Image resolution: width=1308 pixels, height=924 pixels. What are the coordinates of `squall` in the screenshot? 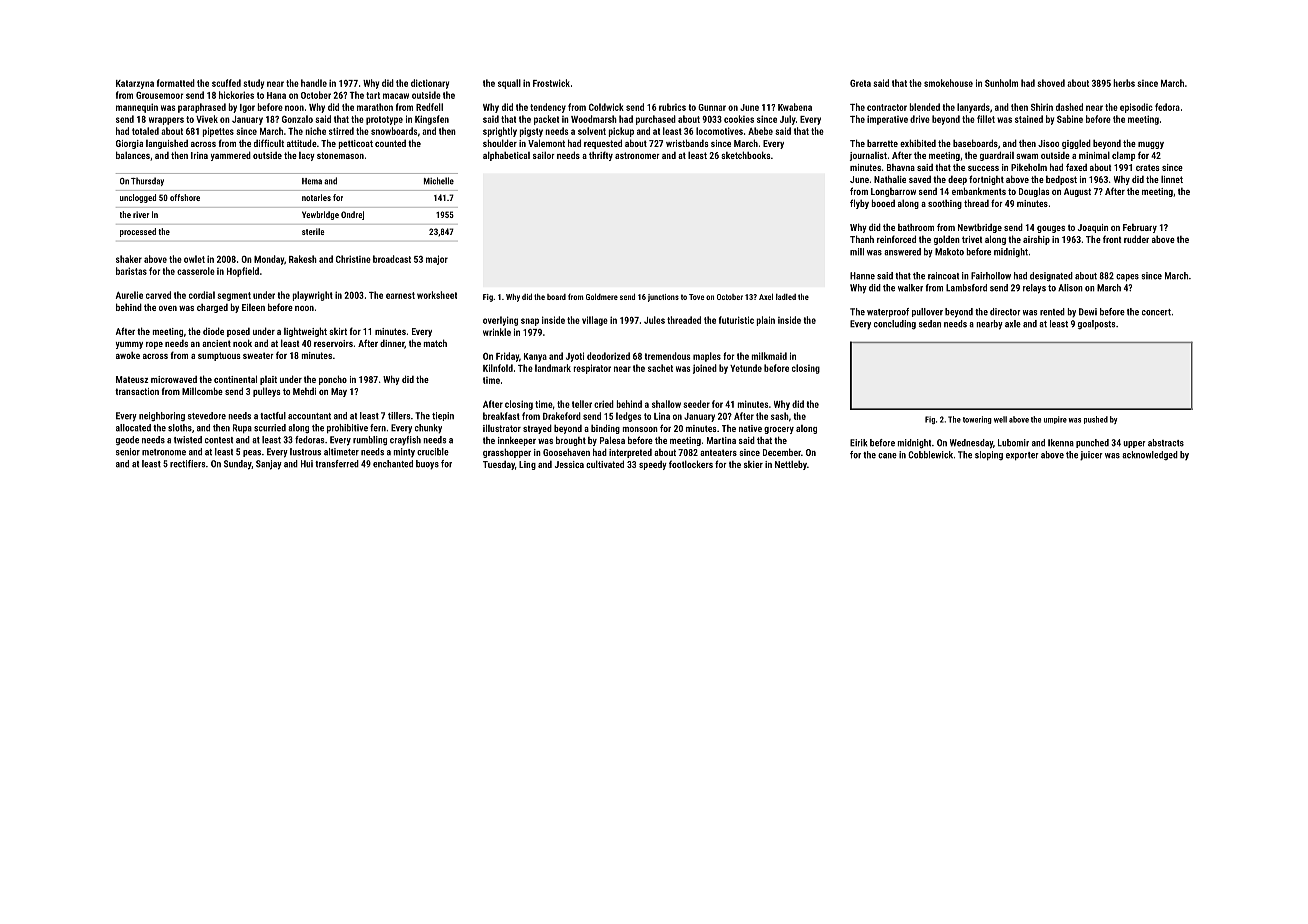 It's located at (509, 84).
